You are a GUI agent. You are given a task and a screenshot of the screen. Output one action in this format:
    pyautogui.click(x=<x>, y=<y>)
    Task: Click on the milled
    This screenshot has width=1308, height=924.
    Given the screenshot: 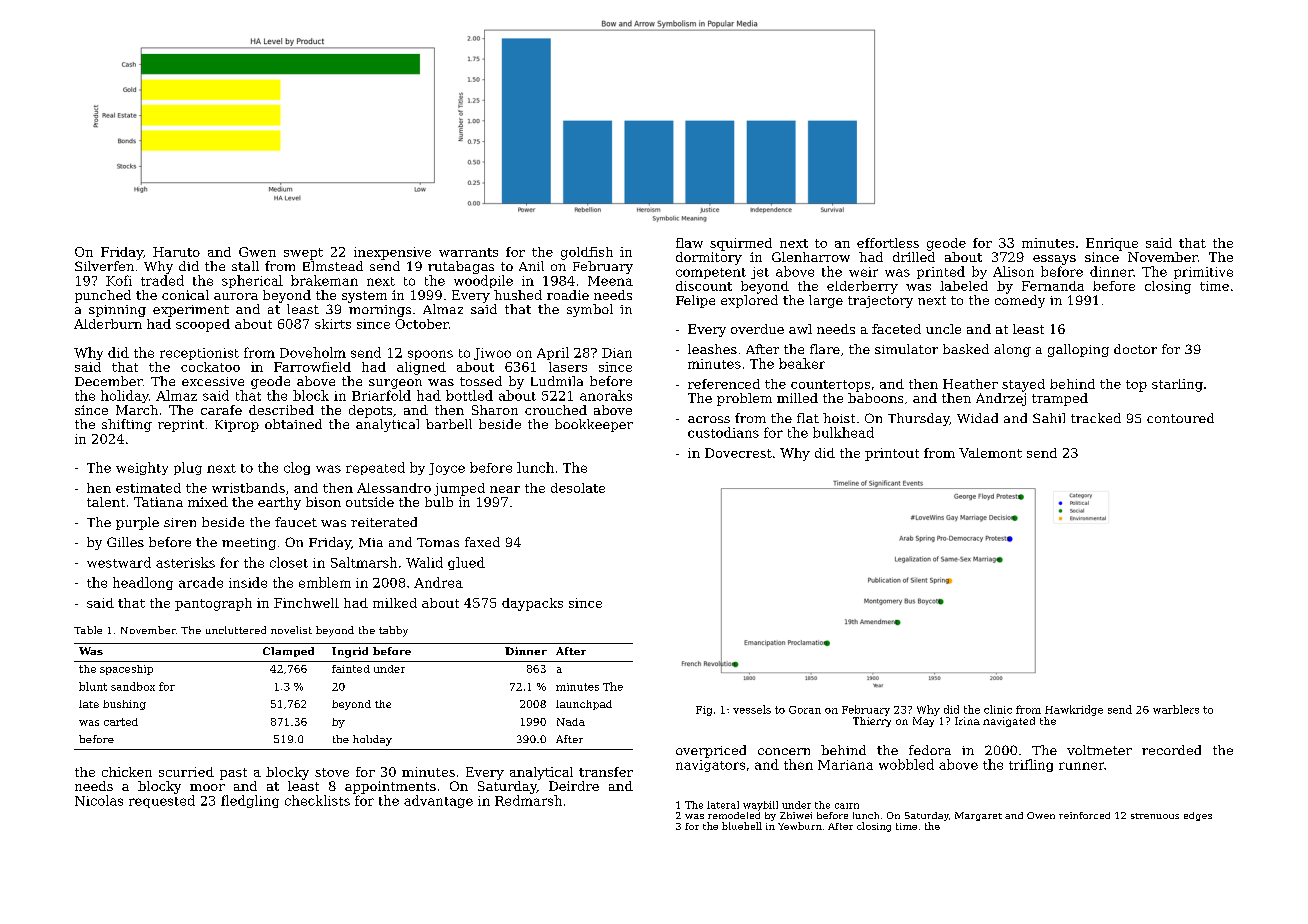 What is the action you would take?
    pyautogui.click(x=797, y=398)
